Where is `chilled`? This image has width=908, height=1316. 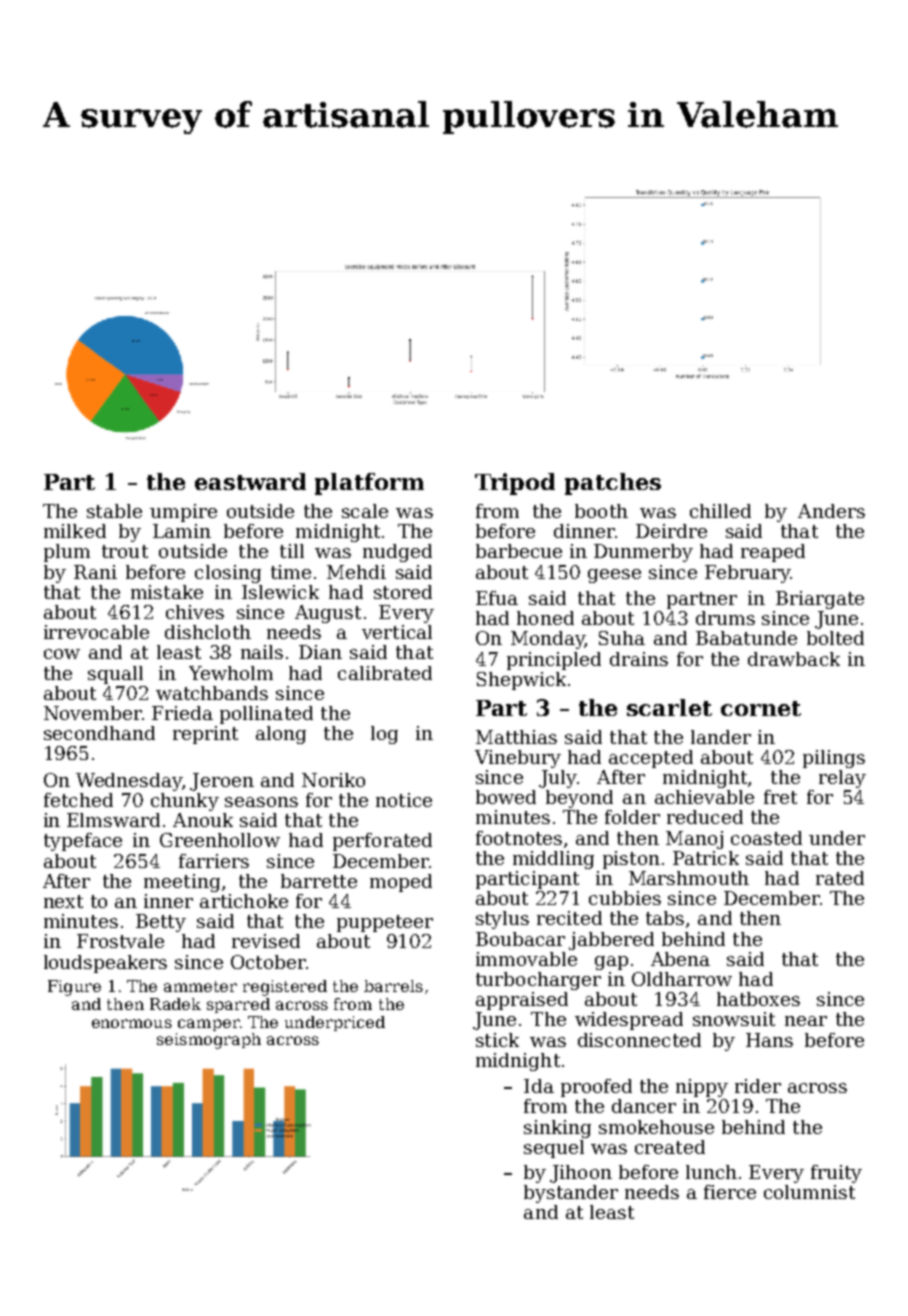 chilled is located at coordinates (720, 511).
